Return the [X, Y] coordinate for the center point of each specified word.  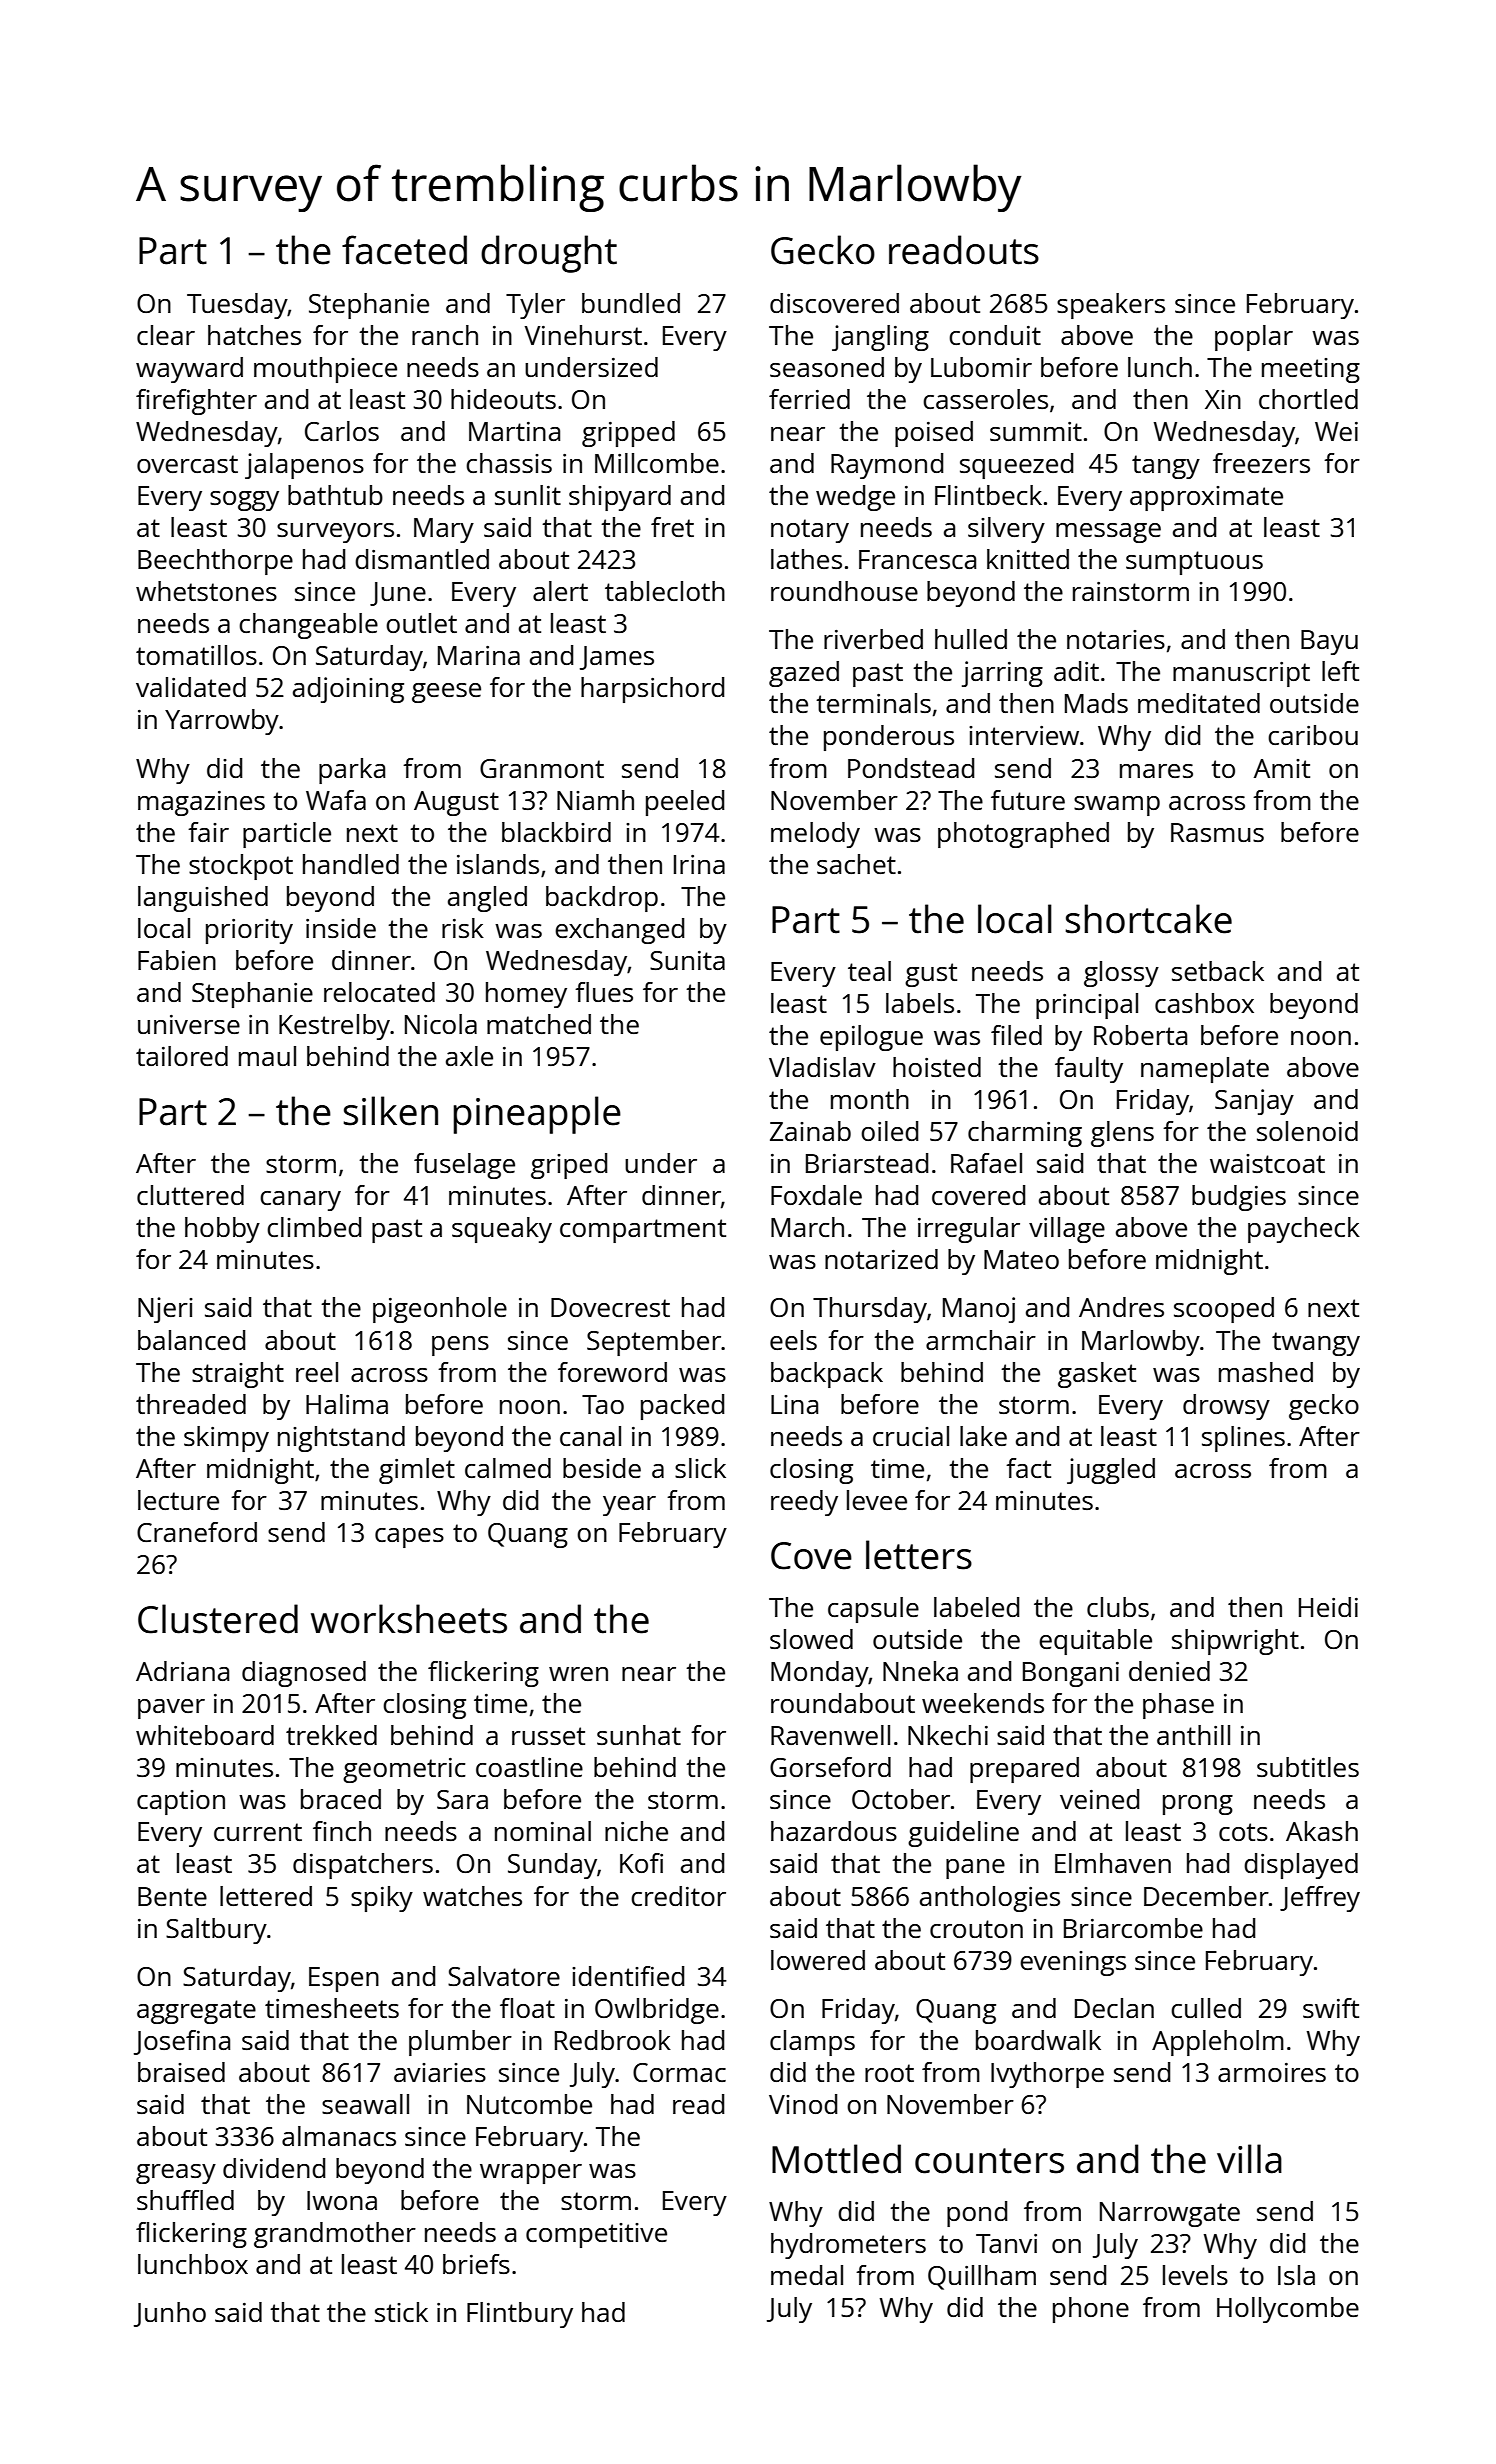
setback [1218, 971]
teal [869, 971]
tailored [182, 1056]
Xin [1223, 399]
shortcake [1149, 919]
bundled [631, 303]
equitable [1095, 1642]
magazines [201, 803]
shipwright [1235, 1642]
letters [919, 1555]
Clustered [218, 1619]
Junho [170, 2314]
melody [815, 835]
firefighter [196, 402]
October [901, 1799]
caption [181, 1802]
